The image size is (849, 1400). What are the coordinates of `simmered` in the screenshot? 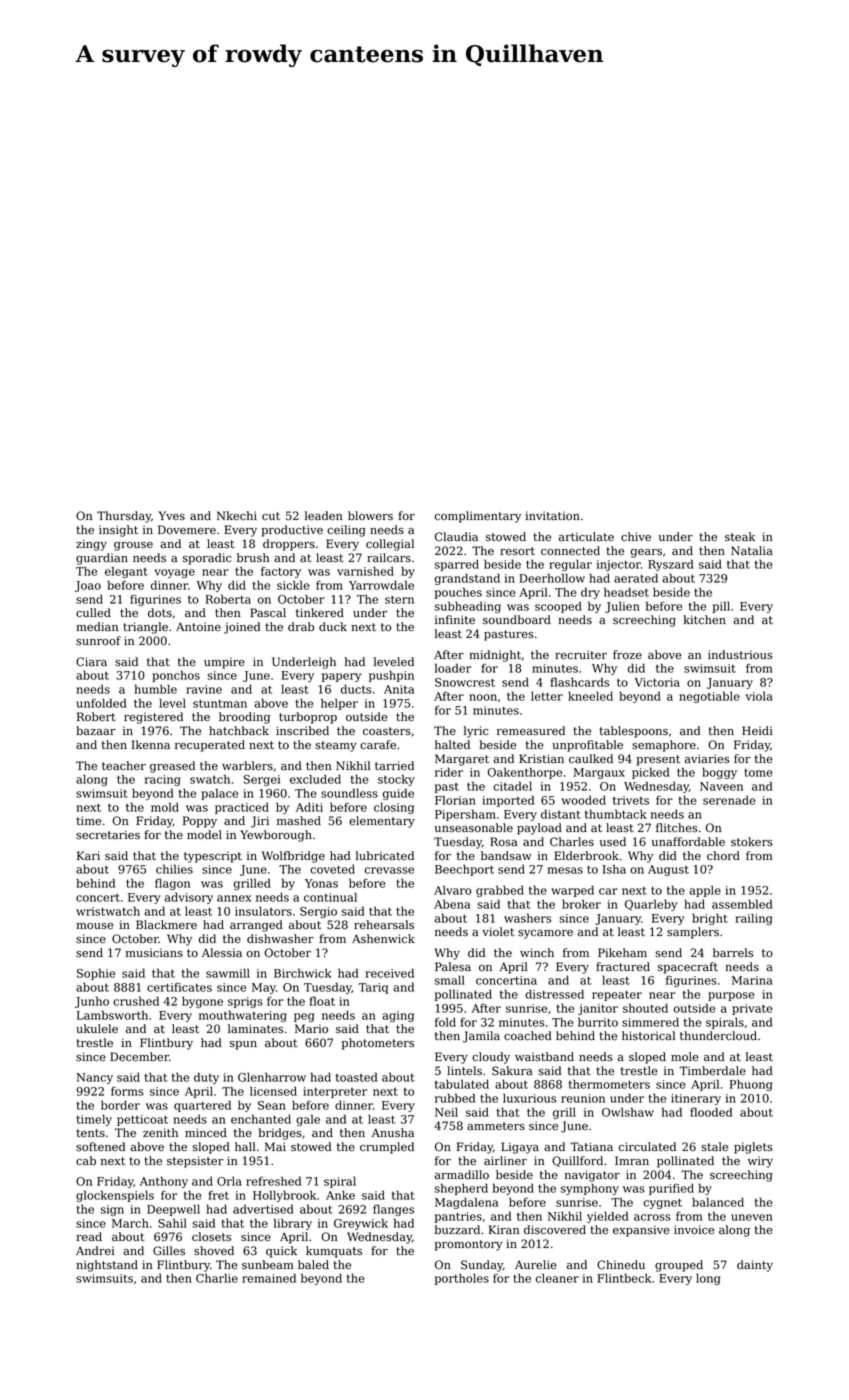 It's located at (650, 1022).
